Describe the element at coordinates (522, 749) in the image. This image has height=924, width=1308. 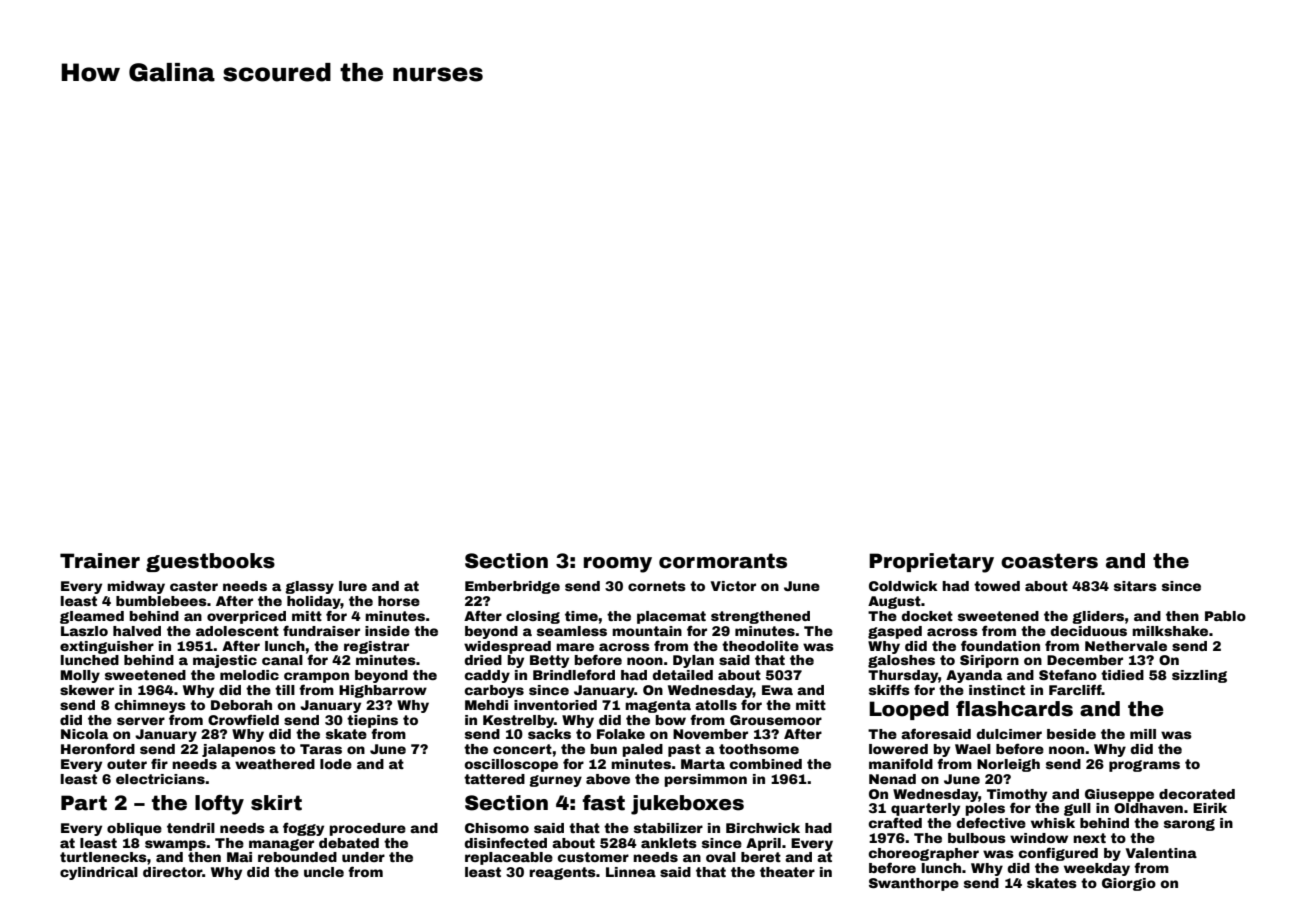
I see `concert` at that location.
